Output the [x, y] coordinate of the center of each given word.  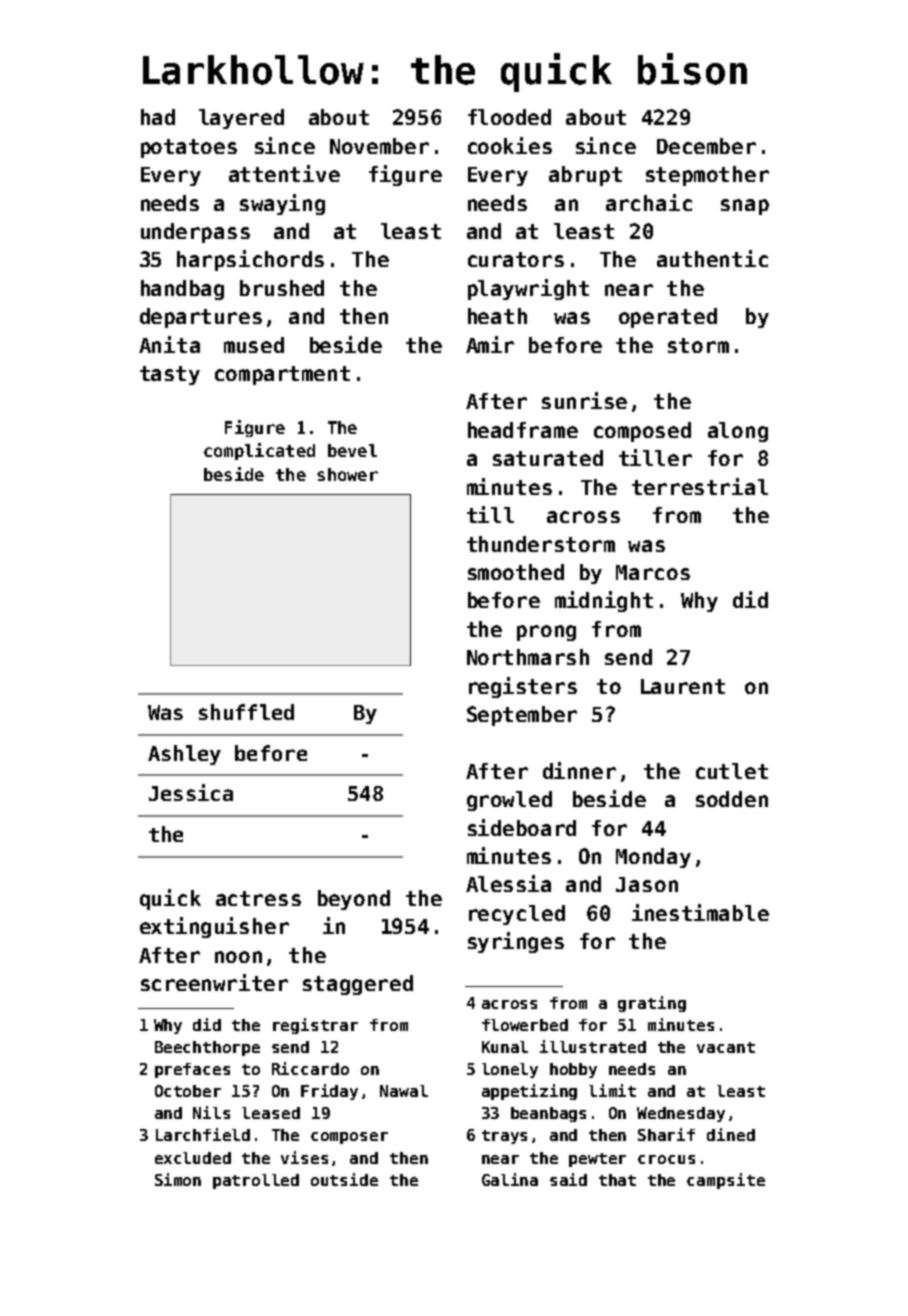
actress [258, 898]
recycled [517, 915]
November [379, 146]
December [706, 146]
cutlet [732, 771]
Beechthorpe [207, 1048]
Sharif [666, 1134]
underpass [195, 233]
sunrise [584, 400]
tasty [170, 375]
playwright [528, 289]
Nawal [404, 1091]
